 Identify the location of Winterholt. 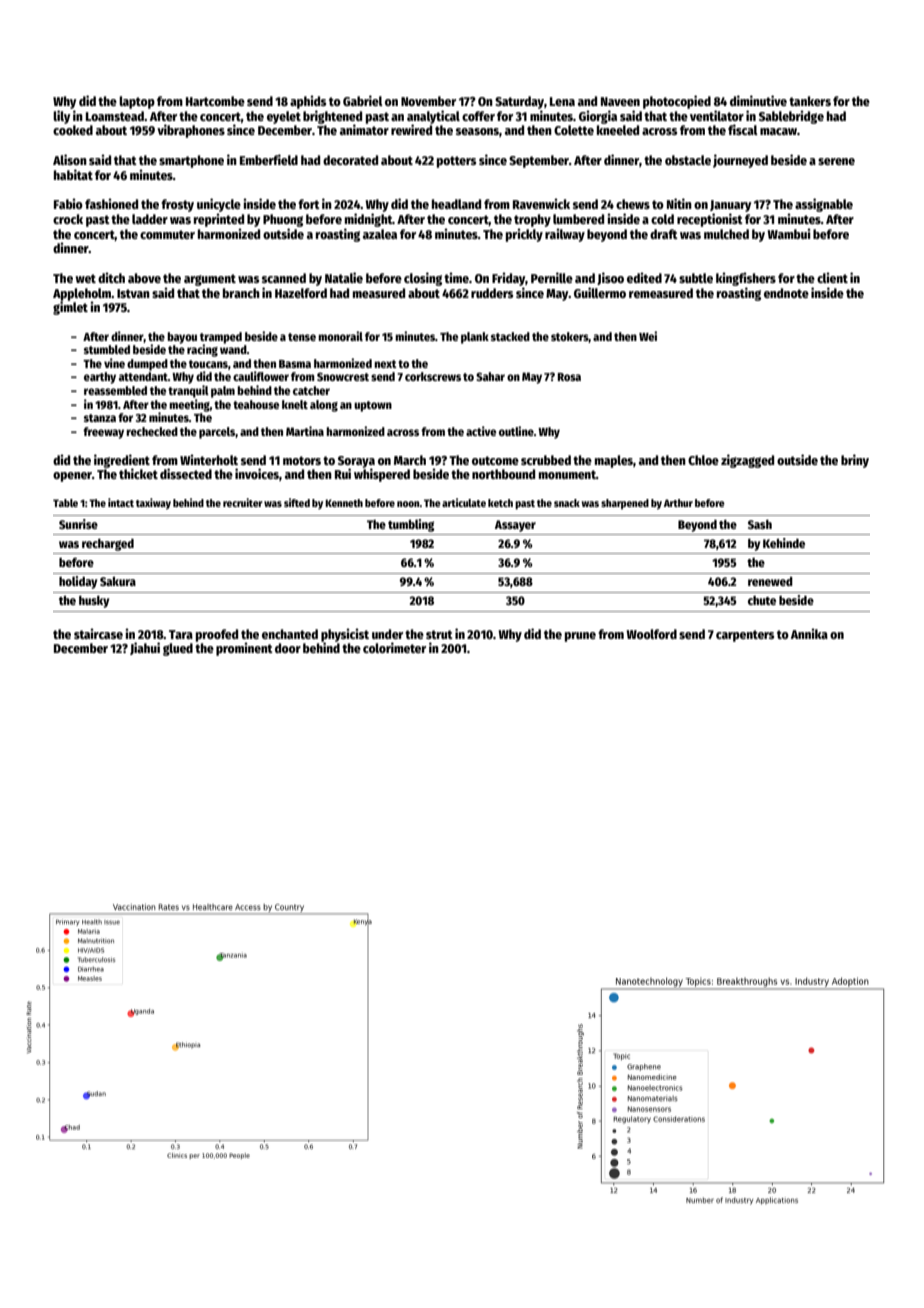
(209, 459).
